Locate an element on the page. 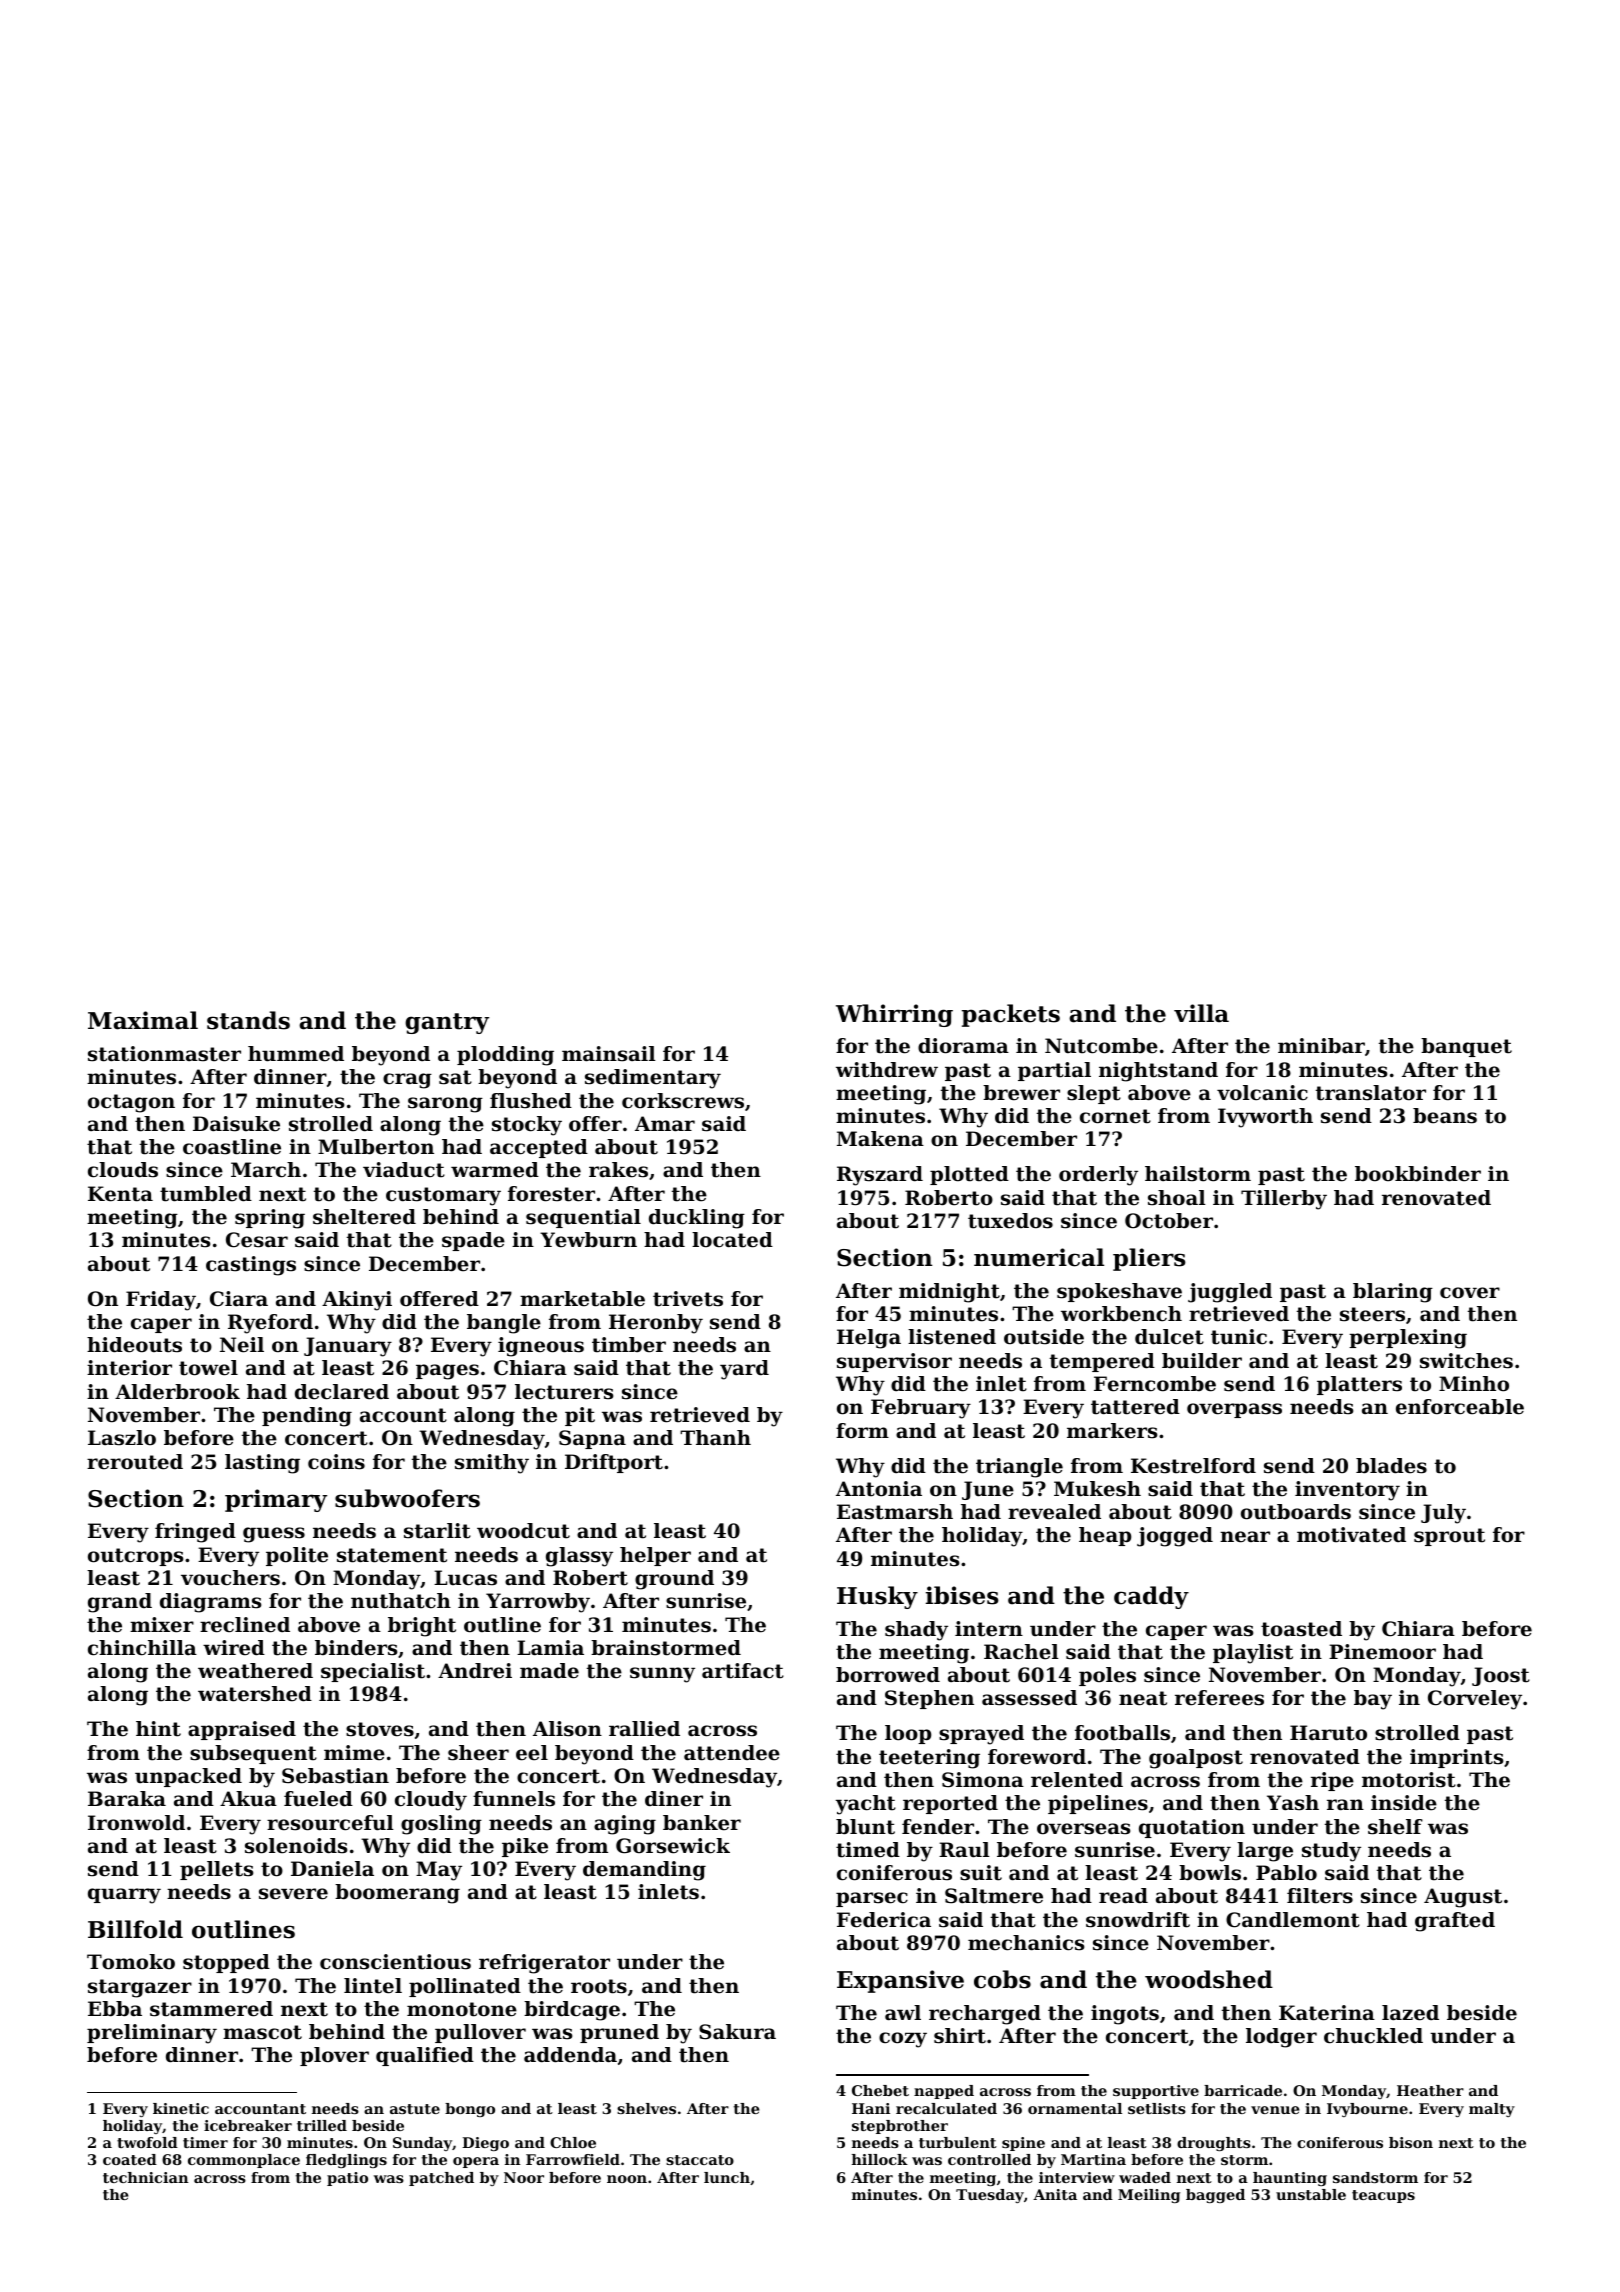  Akinyi is located at coordinates (357, 1301).
